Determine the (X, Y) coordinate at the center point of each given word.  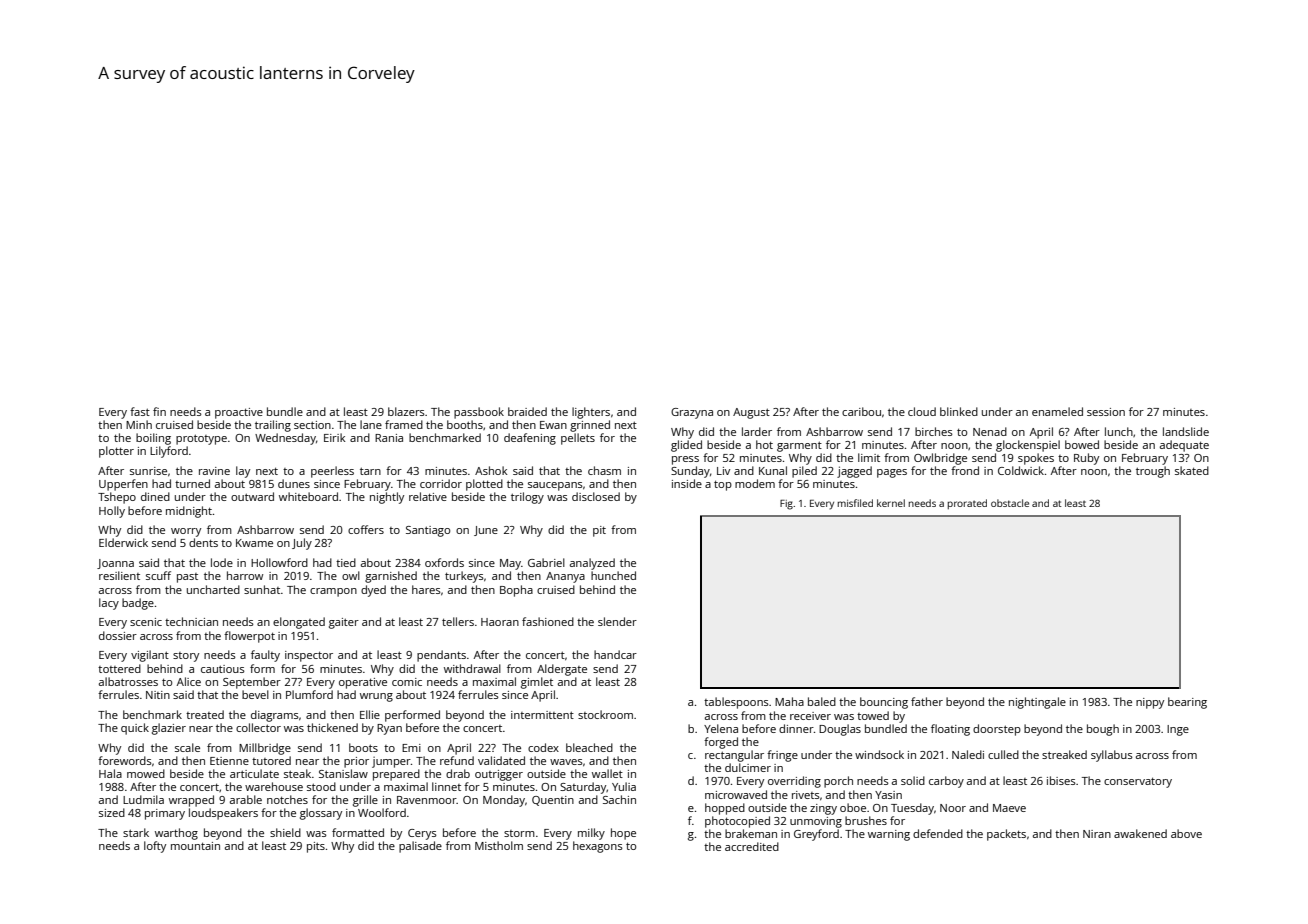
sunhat (262, 589)
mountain (195, 846)
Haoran (500, 622)
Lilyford (169, 452)
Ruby (1086, 459)
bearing (1187, 703)
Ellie (370, 714)
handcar (615, 654)
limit (869, 457)
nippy (1150, 703)
